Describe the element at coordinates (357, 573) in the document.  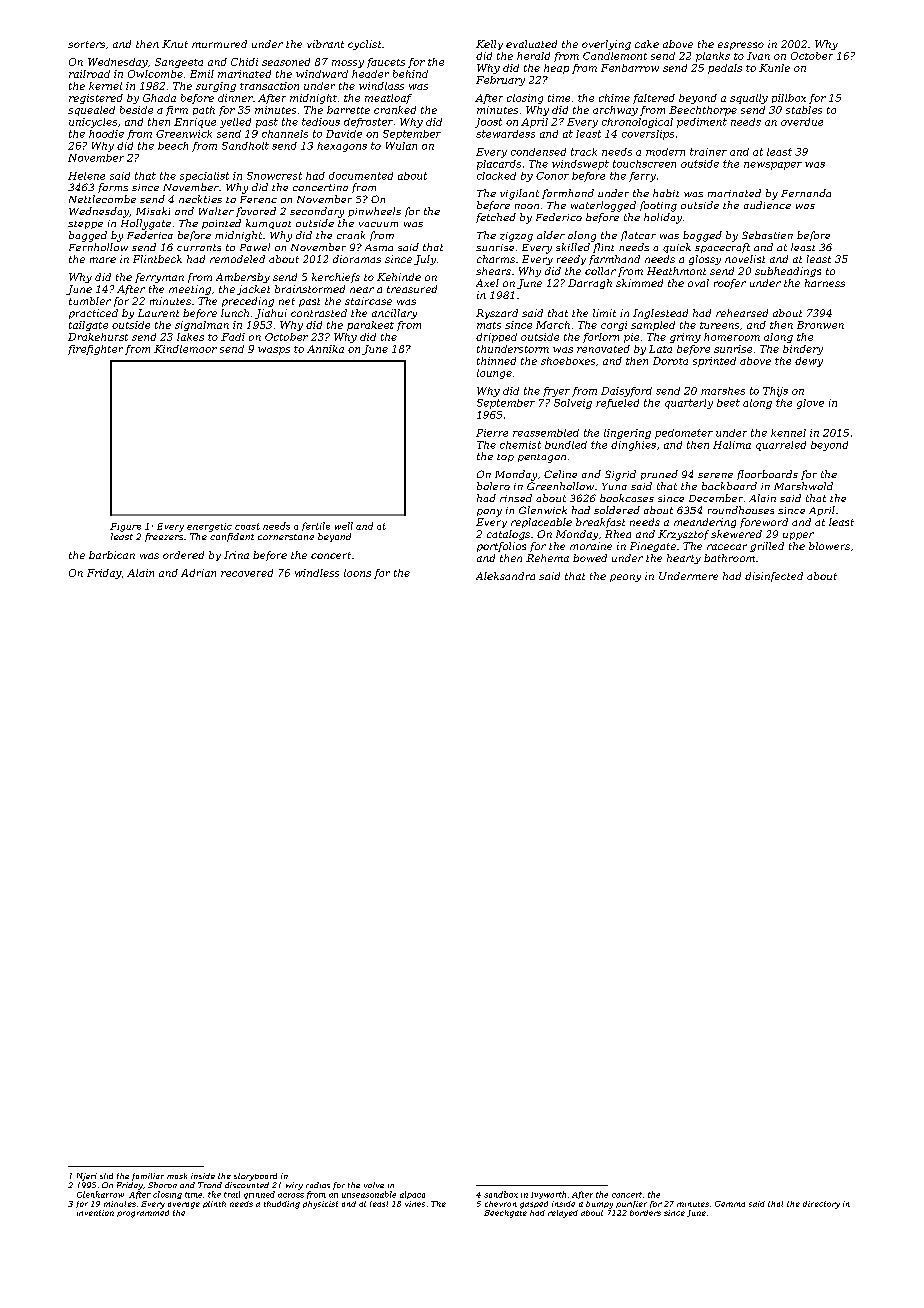
I see `loons` at that location.
